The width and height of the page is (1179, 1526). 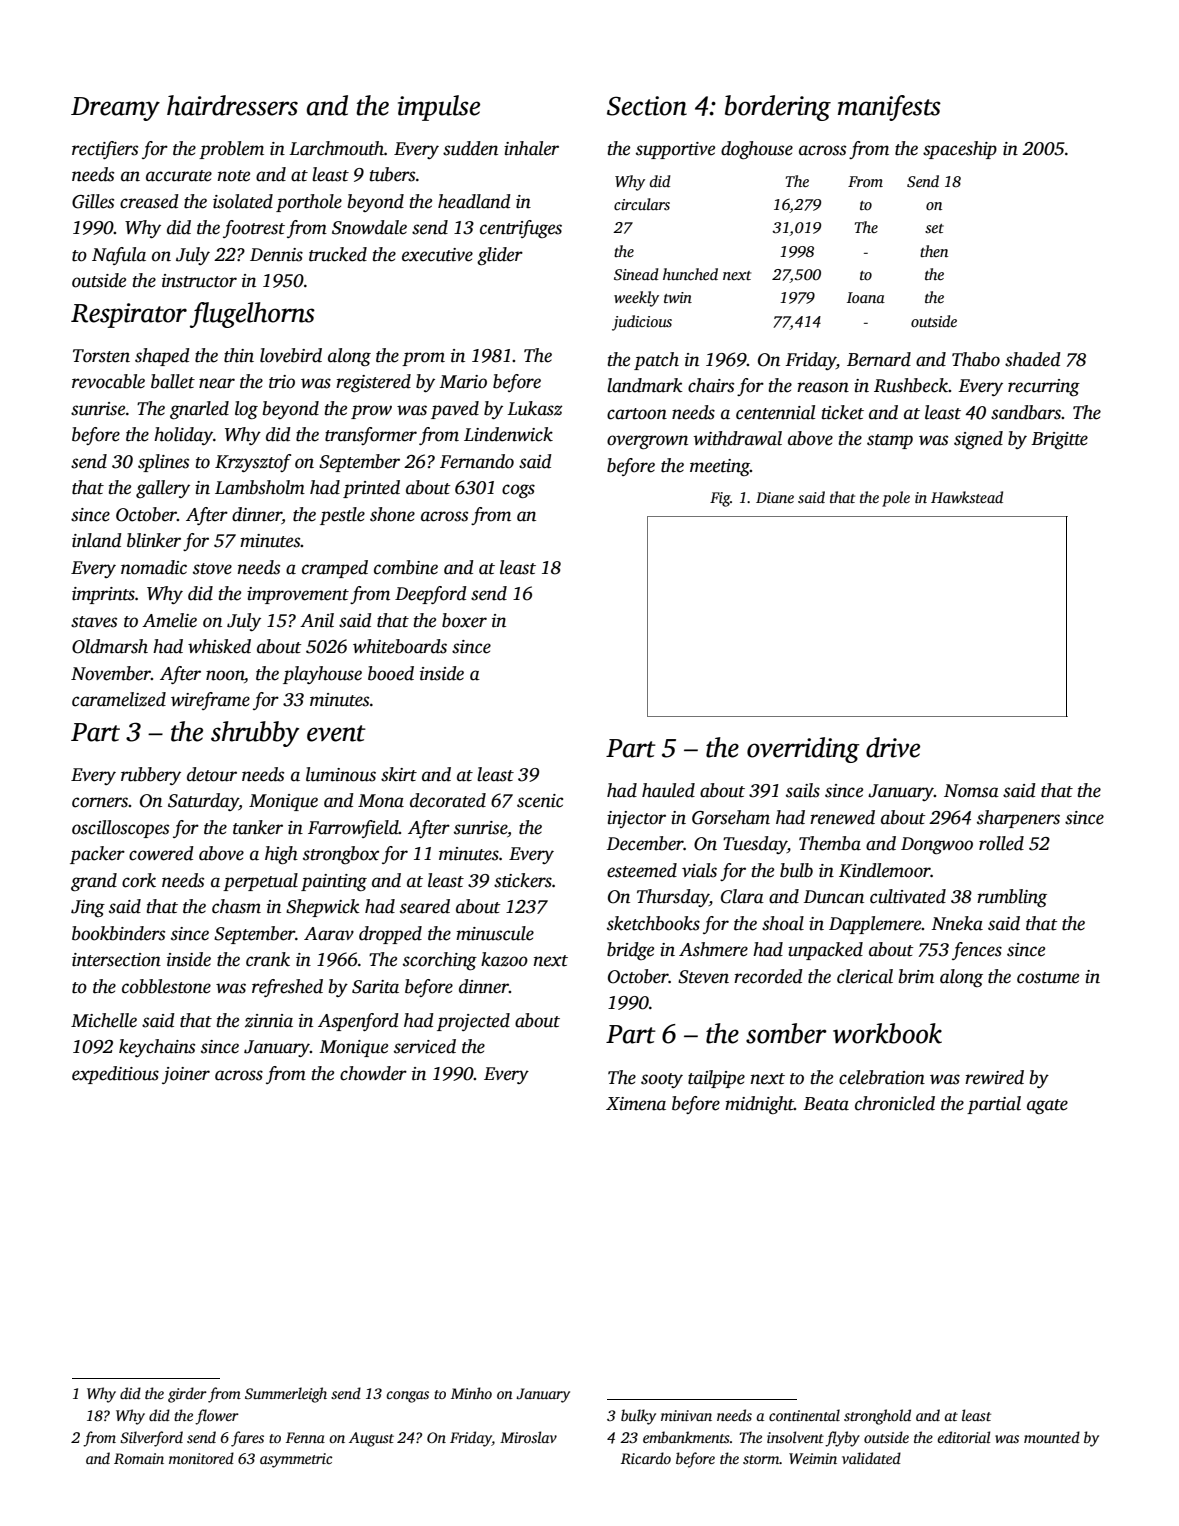 What do you see at coordinates (778, 108) in the page?
I see `bordering` at bounding box center [778, 108].
